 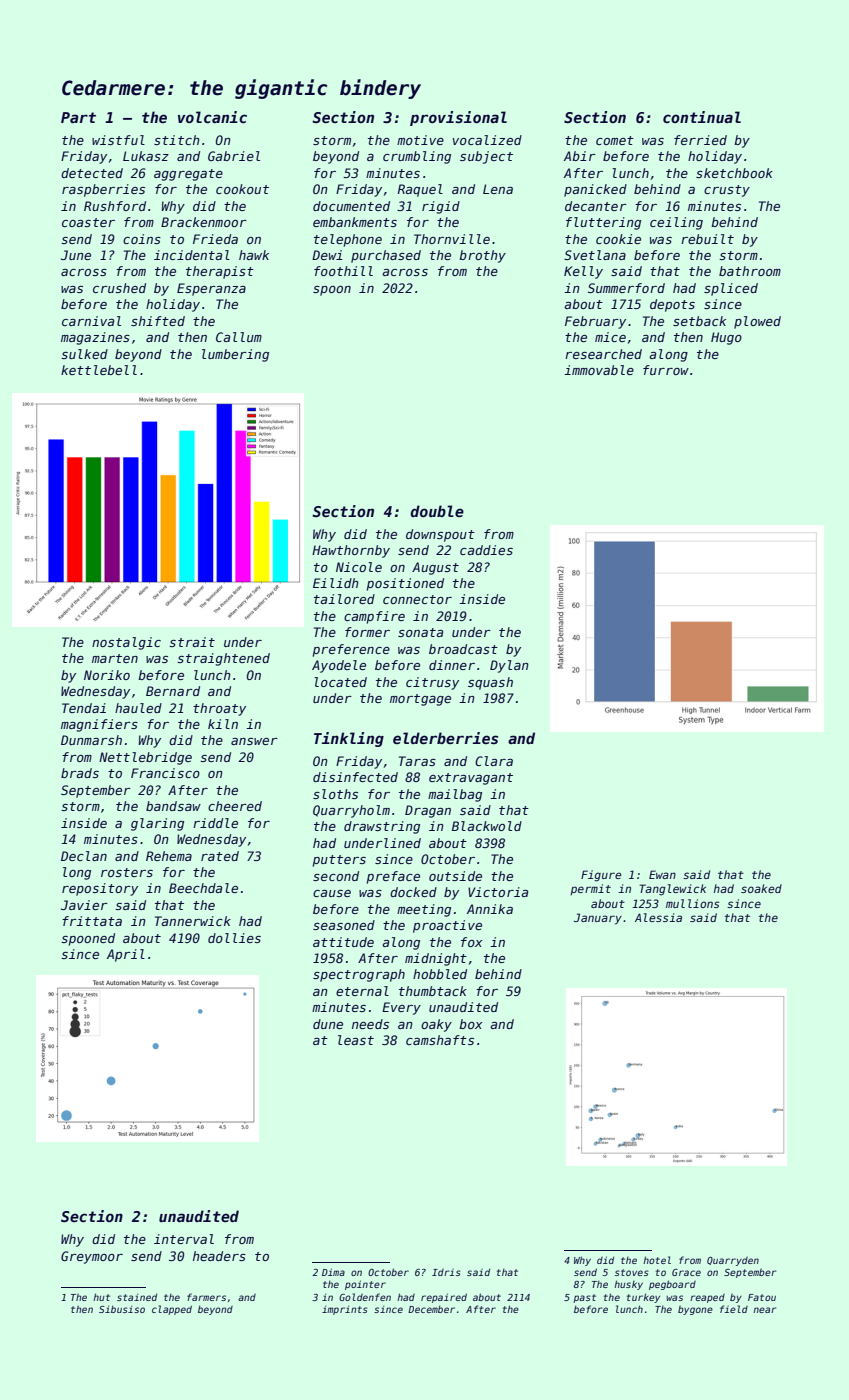 What do you see at coordinates (599, 370) in the screenshot?
I see `immovable` at bounding box center [599, 370].
